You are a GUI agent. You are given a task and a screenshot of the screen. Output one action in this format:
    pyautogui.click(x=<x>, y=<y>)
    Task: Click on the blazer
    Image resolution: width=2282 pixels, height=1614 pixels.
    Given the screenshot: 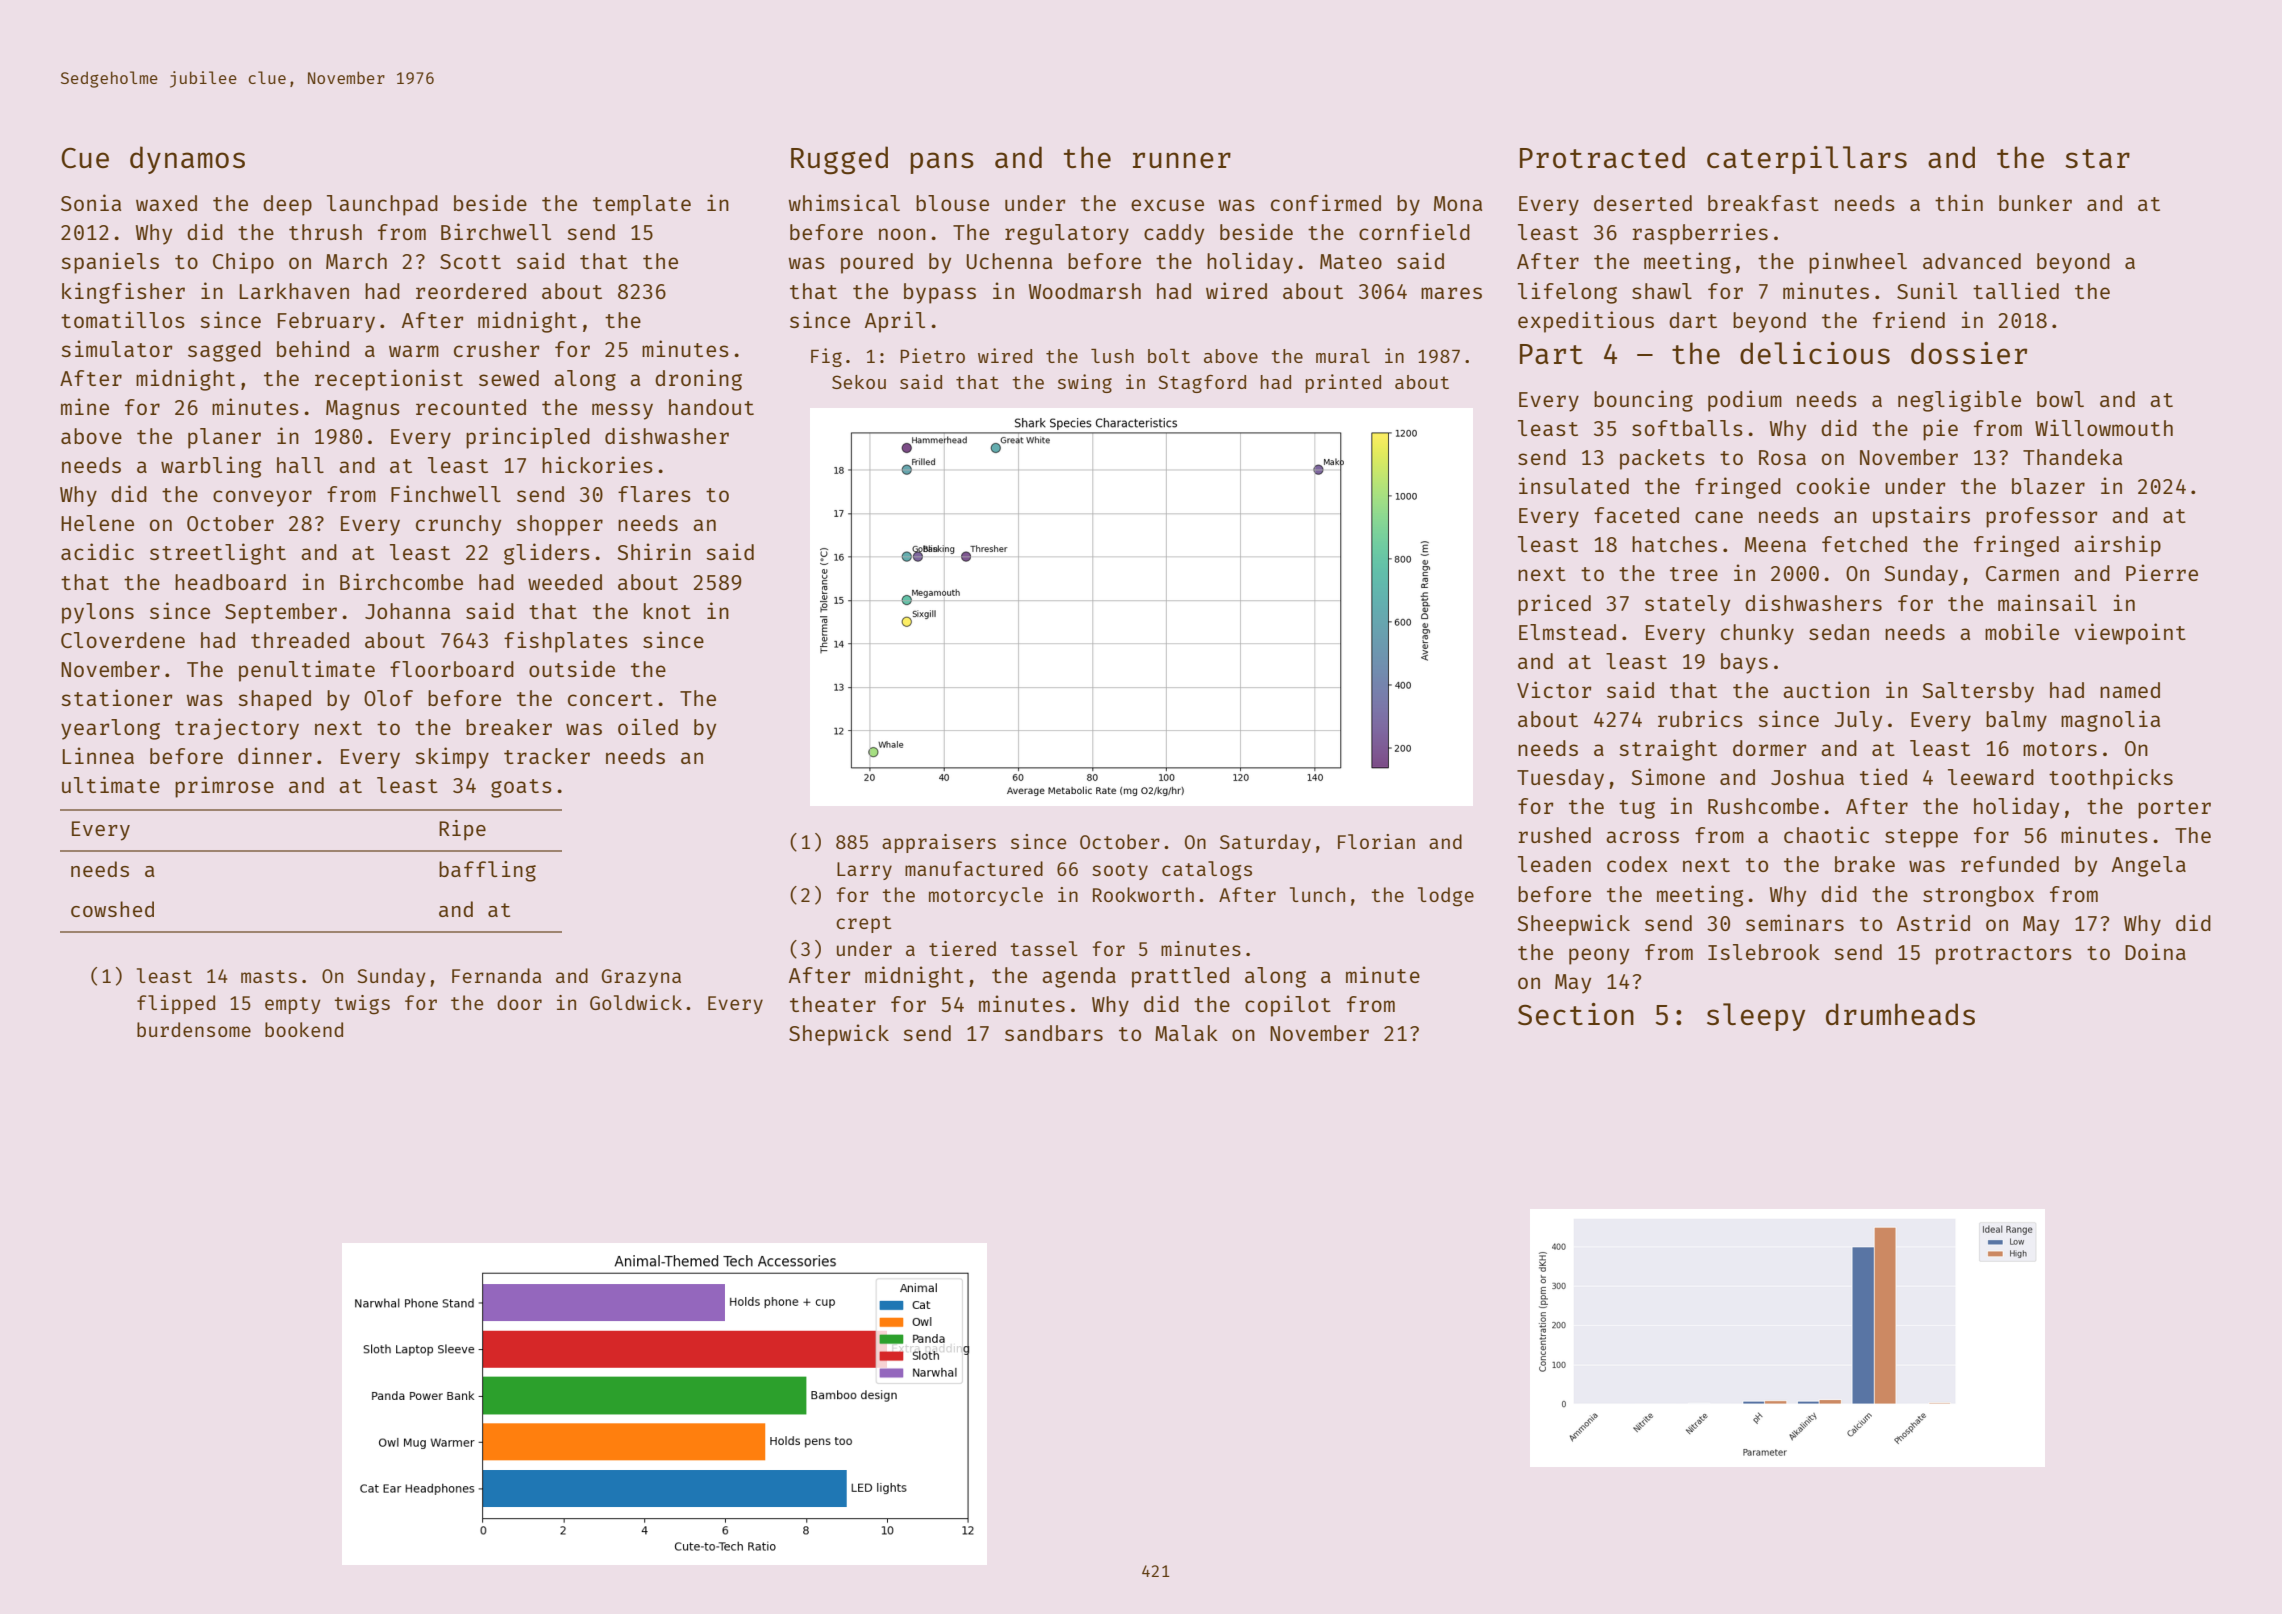 What is the action you would take?
    pyautogui.click(x=2048, y=486)
